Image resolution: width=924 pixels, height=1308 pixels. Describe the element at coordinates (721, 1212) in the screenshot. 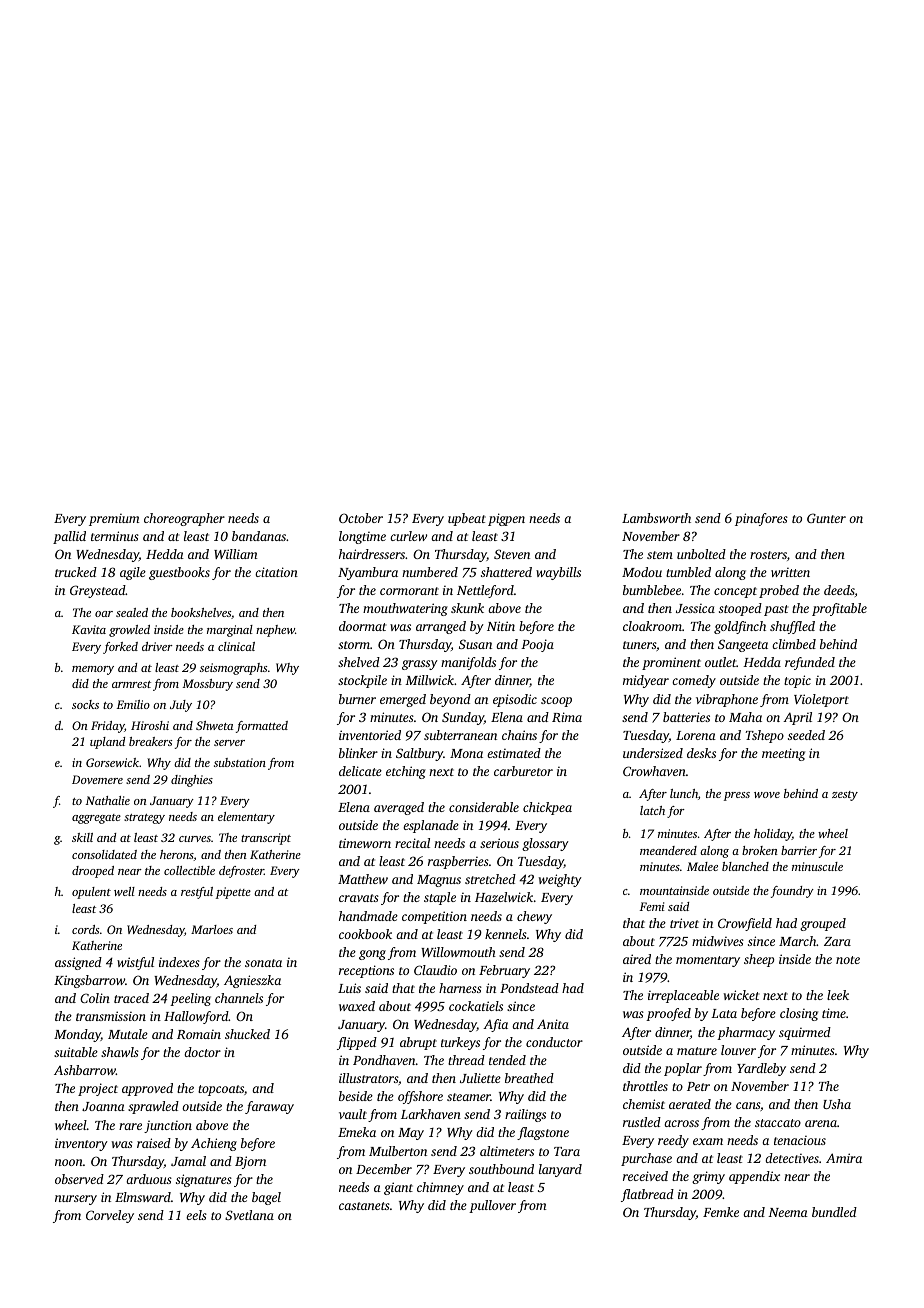

I see `Femke` at that location.
